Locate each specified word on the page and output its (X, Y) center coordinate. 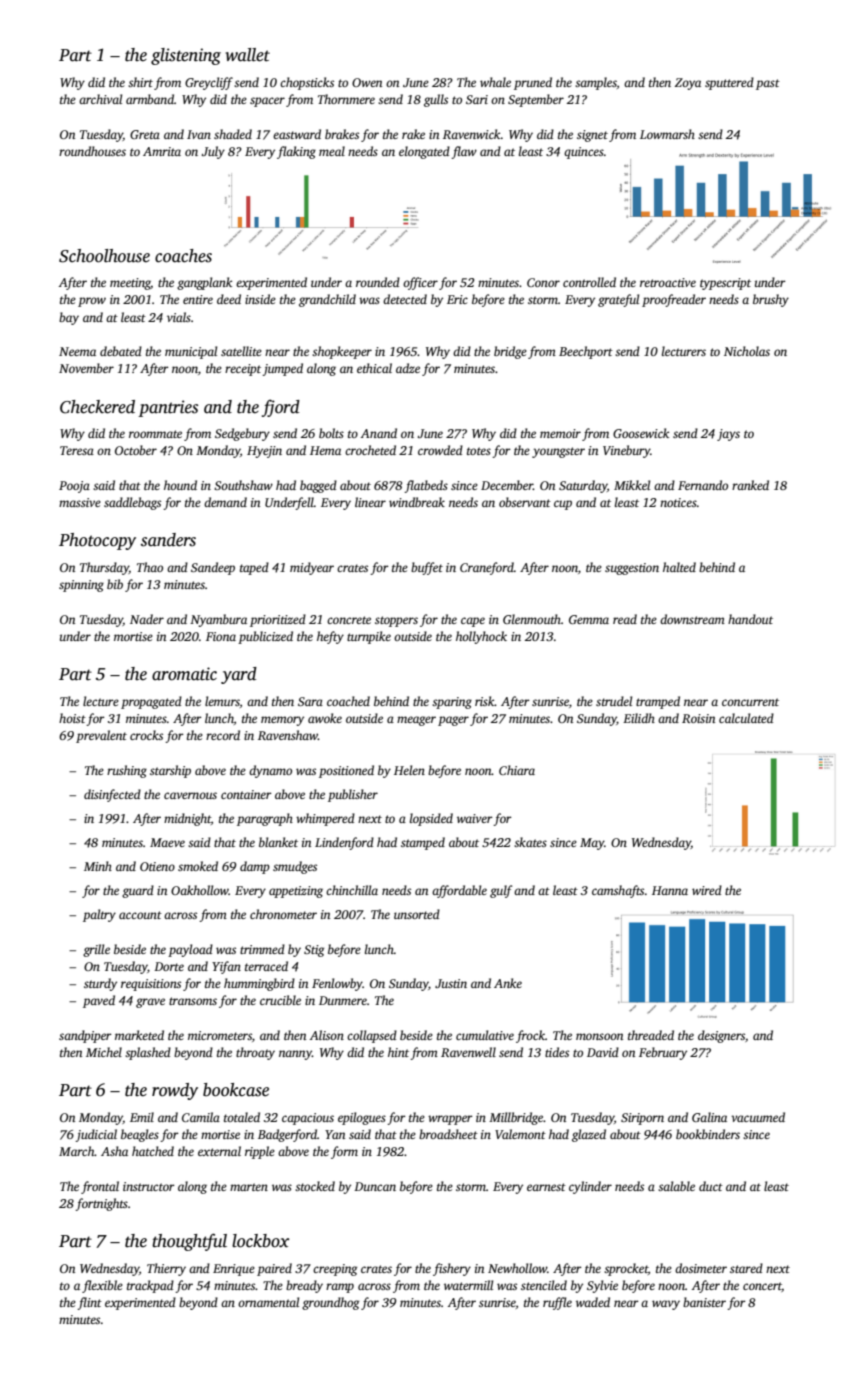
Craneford (487, 568)
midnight (187, 819)
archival (100, 99)
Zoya (688, 84)
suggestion (632, 569)
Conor (543, 282)
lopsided (431, 819)
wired (707, 890)
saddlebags (132, 503)
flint (89, 1303)
